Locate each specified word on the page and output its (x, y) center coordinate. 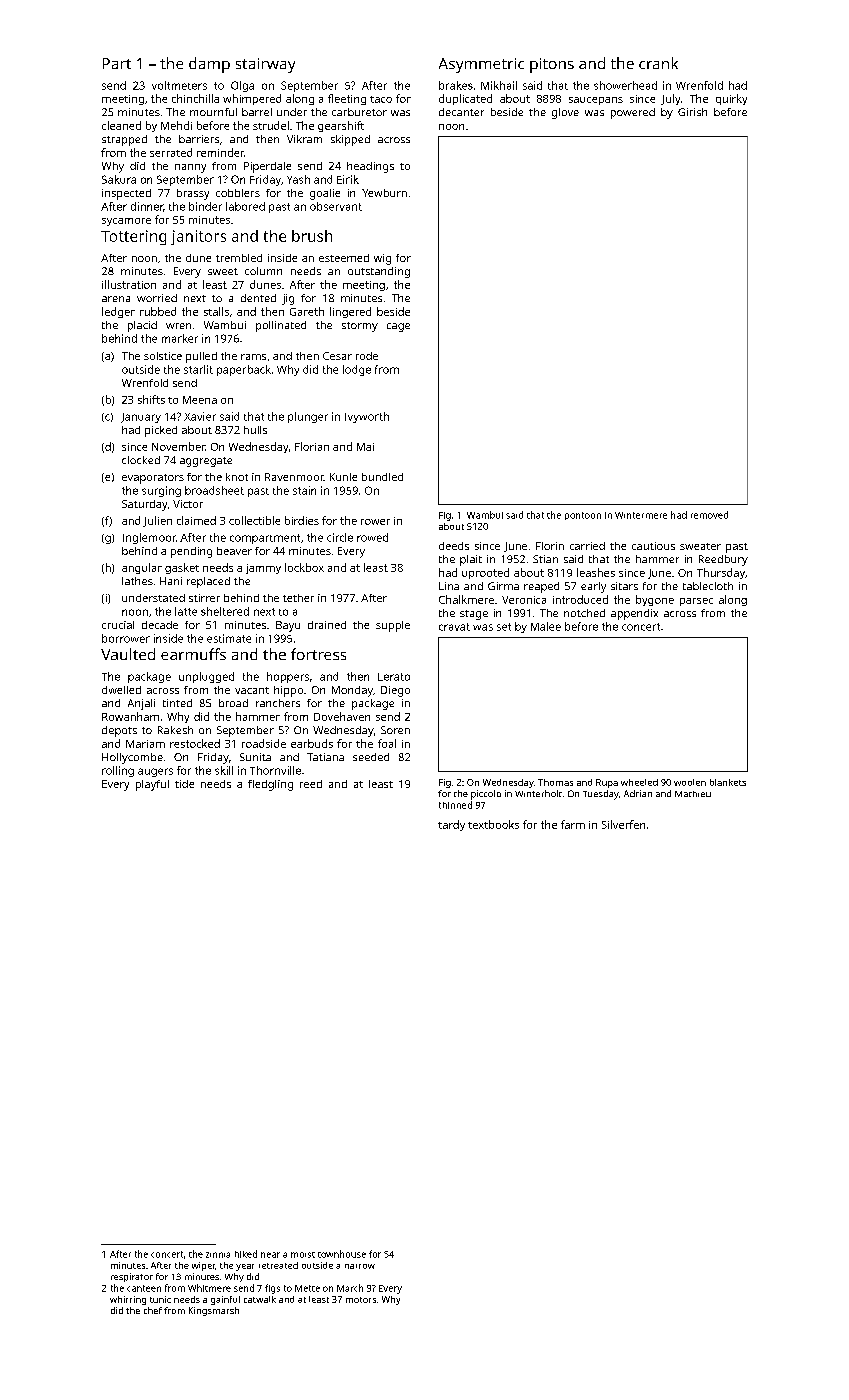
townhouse (342, 1254)
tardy (451, 825)
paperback (244, 370)
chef (153, 1310)
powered (633, 113)
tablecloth (708, 586)
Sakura (119, 179)
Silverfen (623, 824)
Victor (188, 504)
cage (398, 327)
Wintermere (641, 515)
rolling (118, 771)
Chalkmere (466, 599)
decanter (461, 112)
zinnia (218, 1255)
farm (573, 824)
